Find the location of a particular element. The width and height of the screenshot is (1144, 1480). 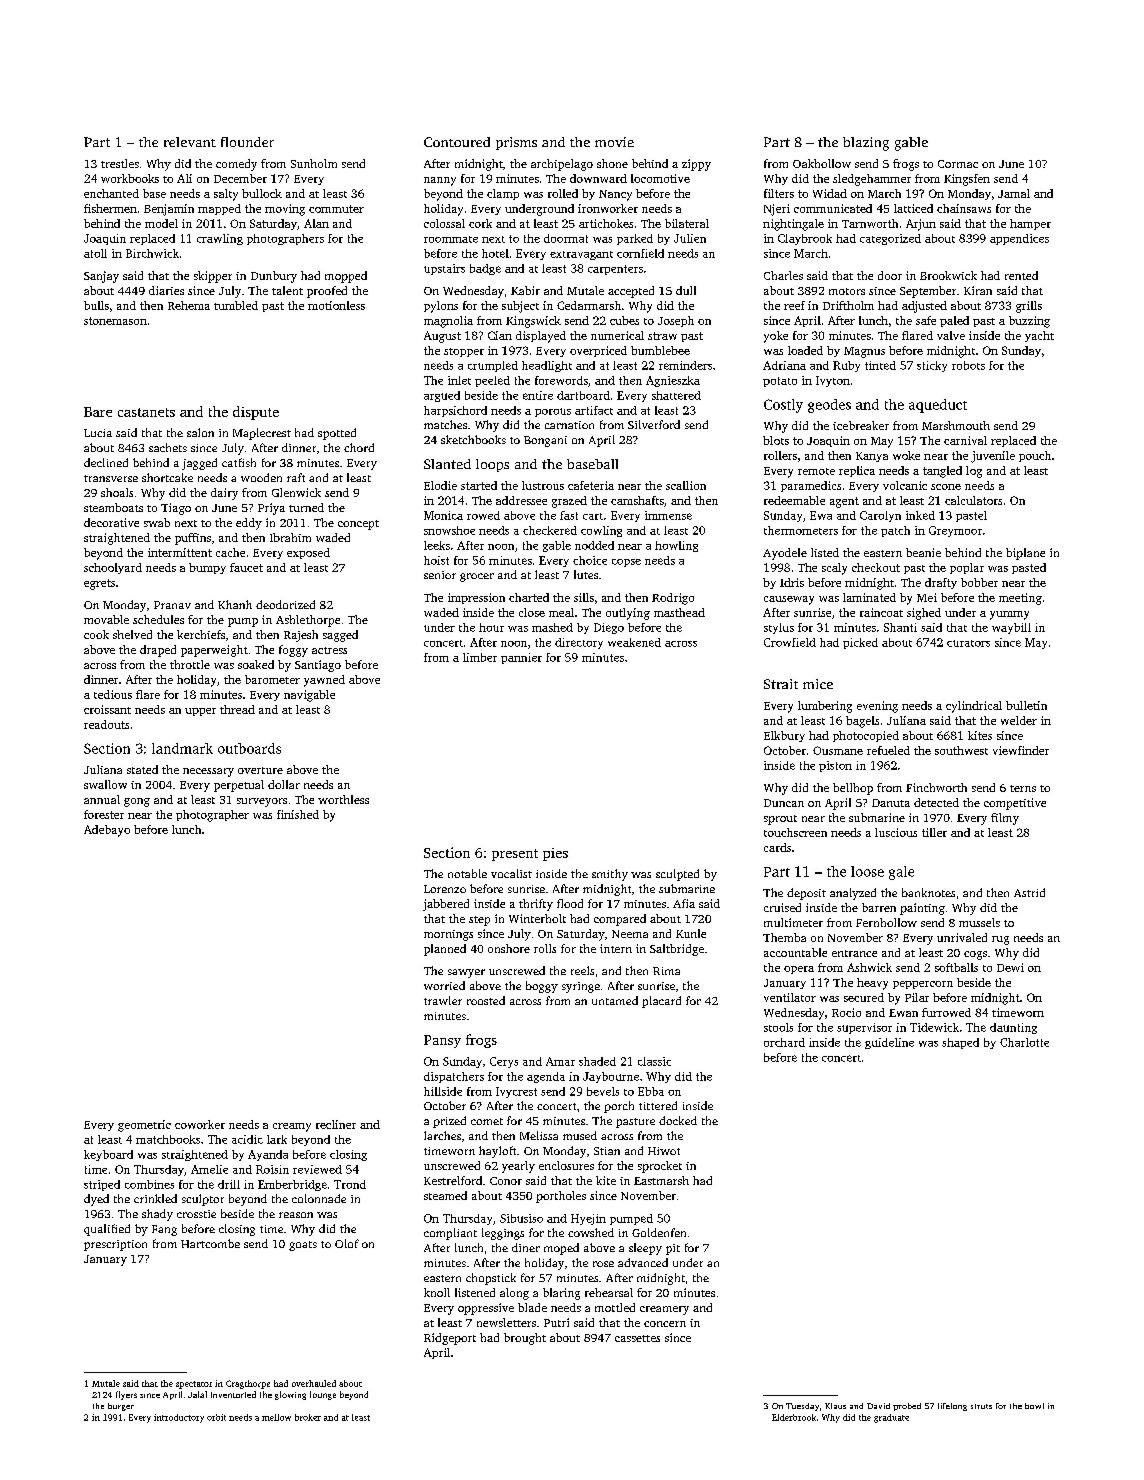

tedious is located at coordinates (113, 694).
